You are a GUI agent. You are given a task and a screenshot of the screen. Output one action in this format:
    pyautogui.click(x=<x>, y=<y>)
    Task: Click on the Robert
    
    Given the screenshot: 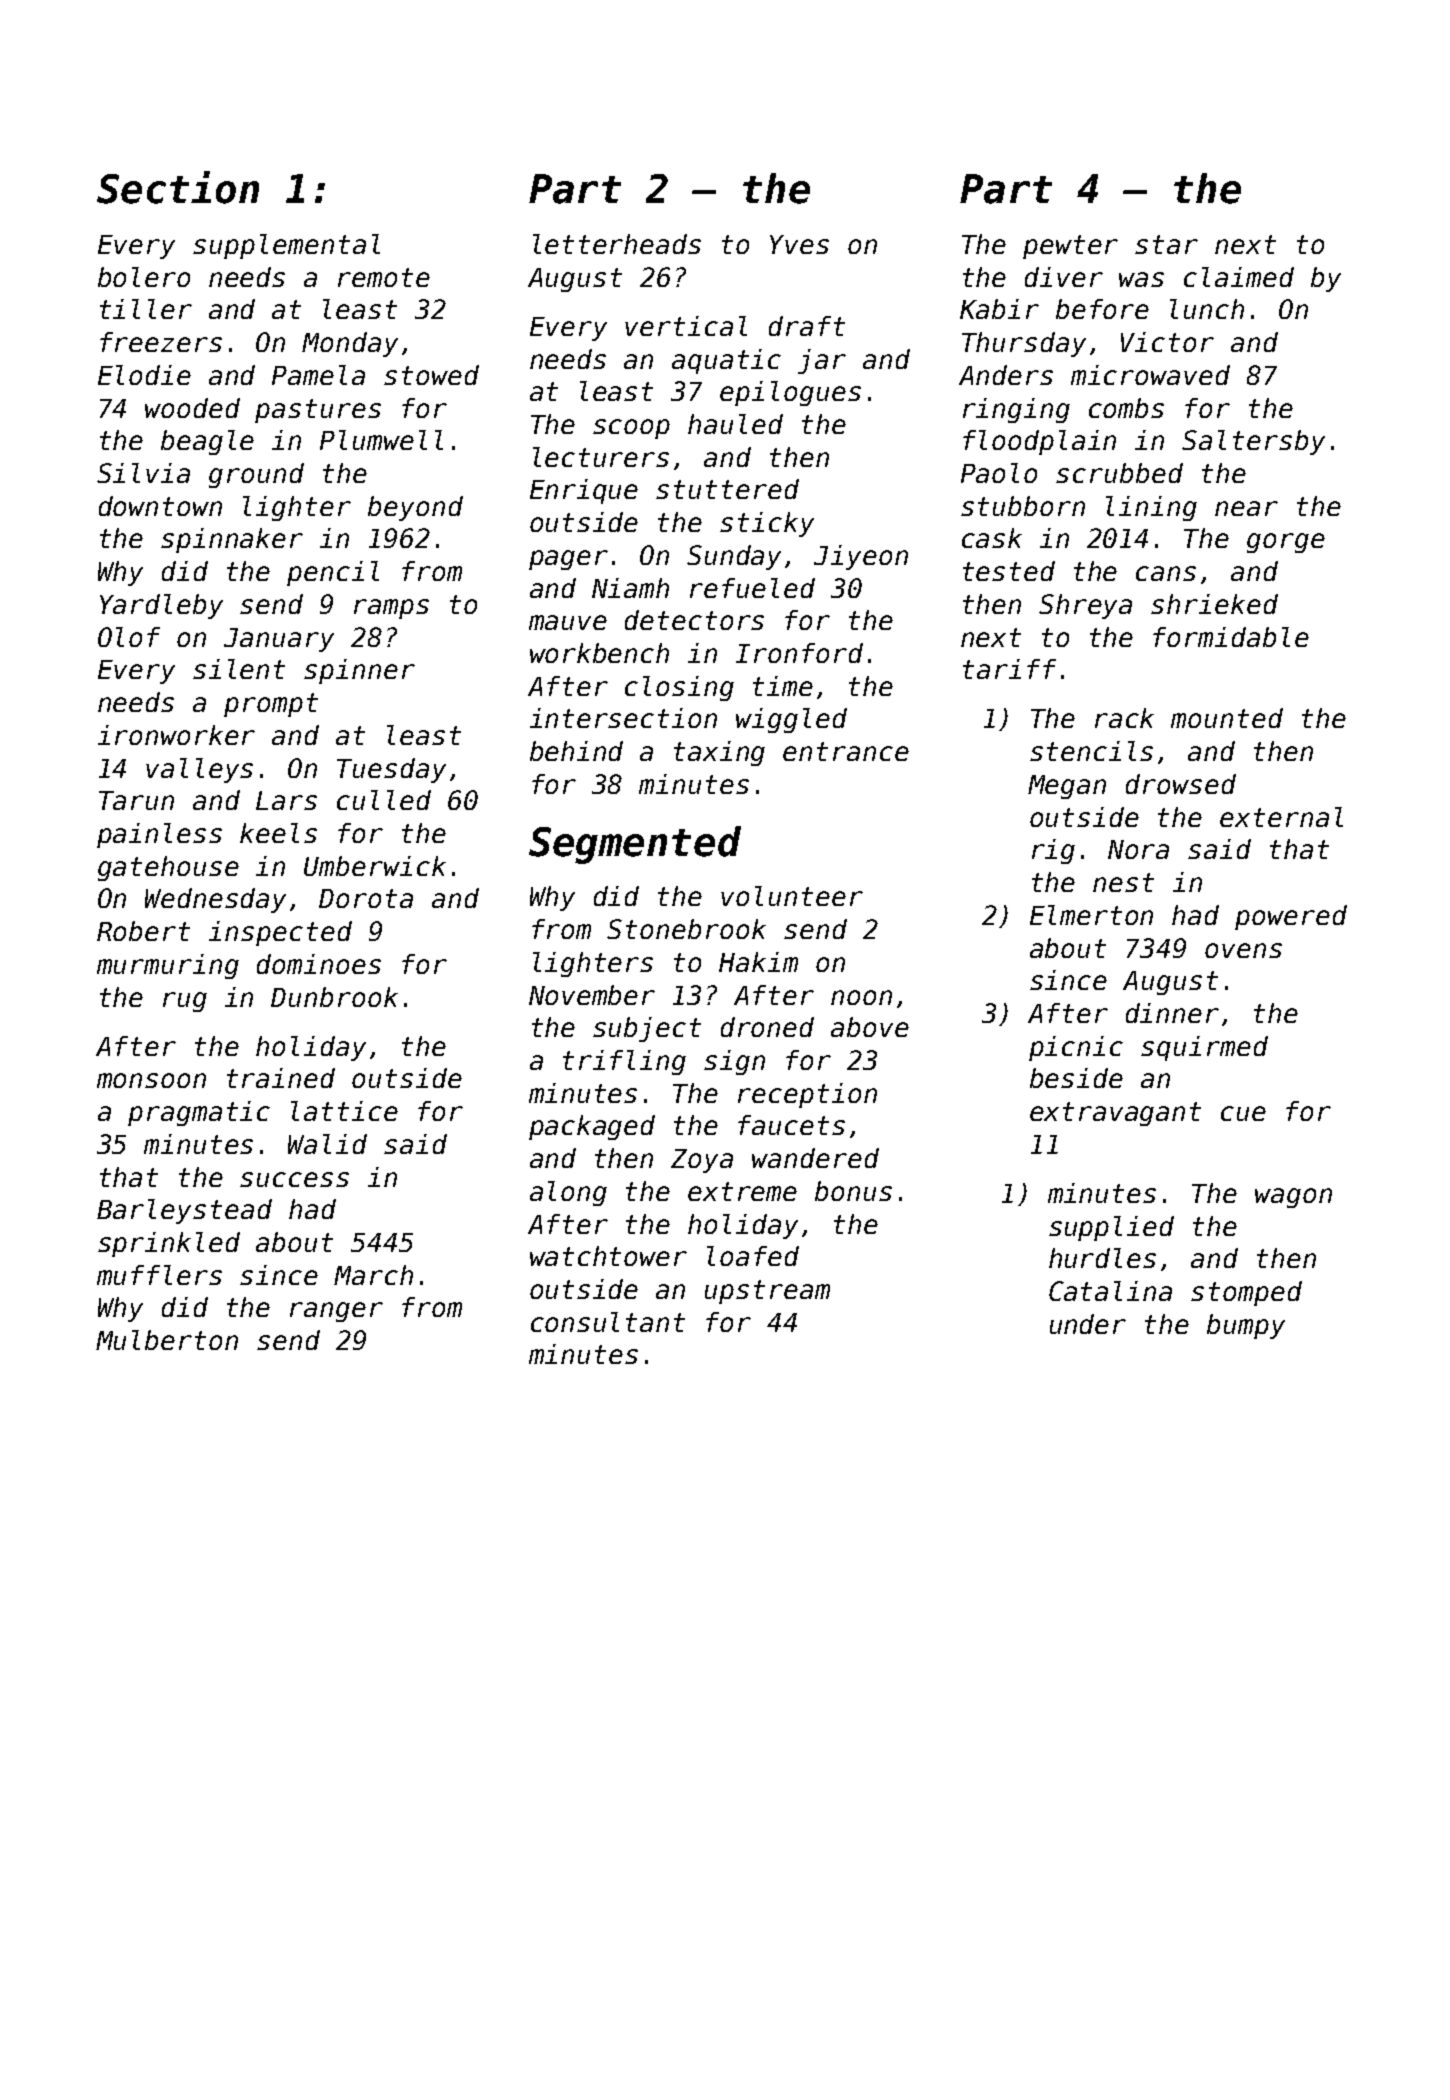 What is the action you would take?
    pyautogui.click(x=143, y=931)
